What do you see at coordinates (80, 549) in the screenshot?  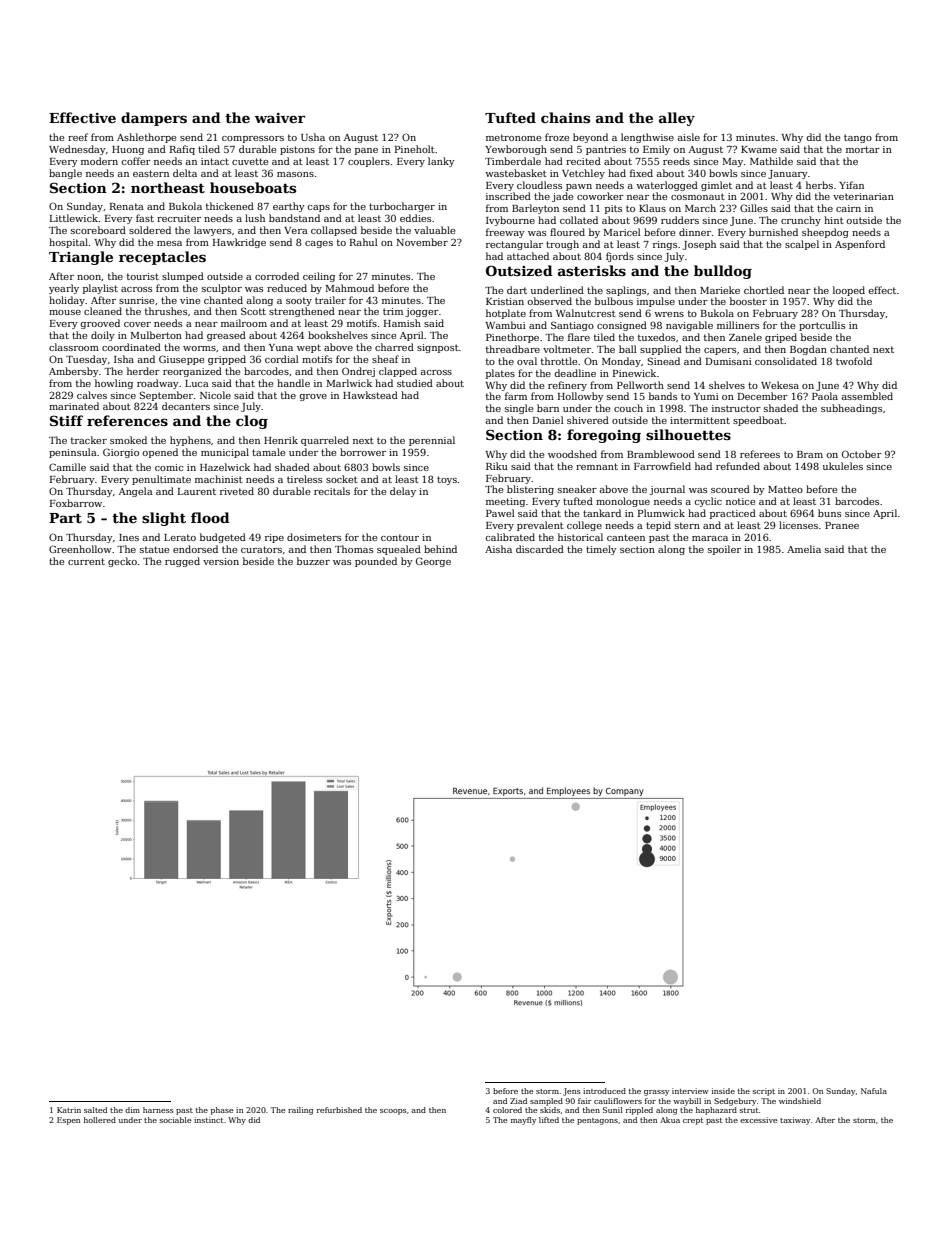 I see `Greenhollow` at bounding box center [80, 549].
